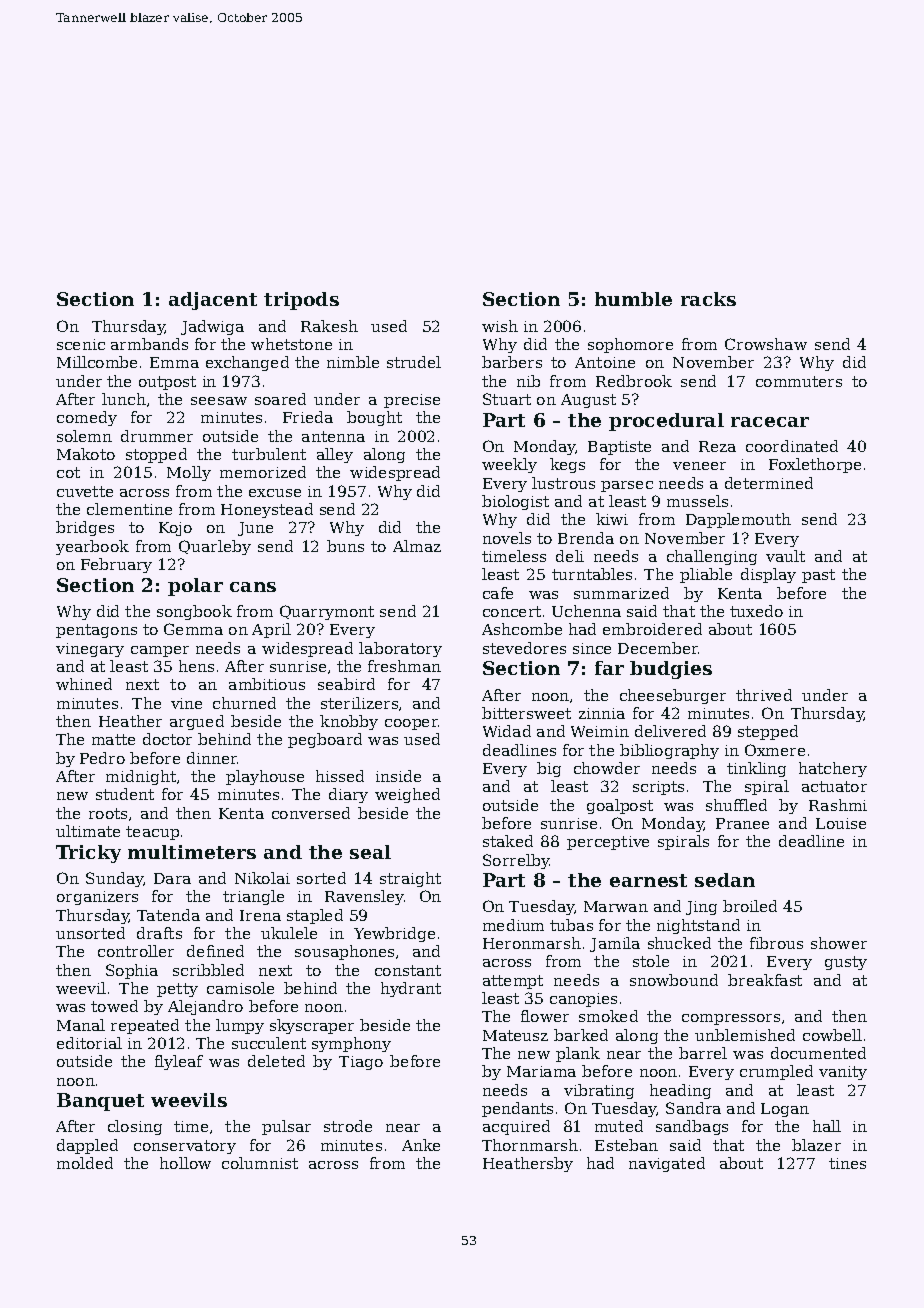  I want to click on Banquet, so click(100, 1102).
